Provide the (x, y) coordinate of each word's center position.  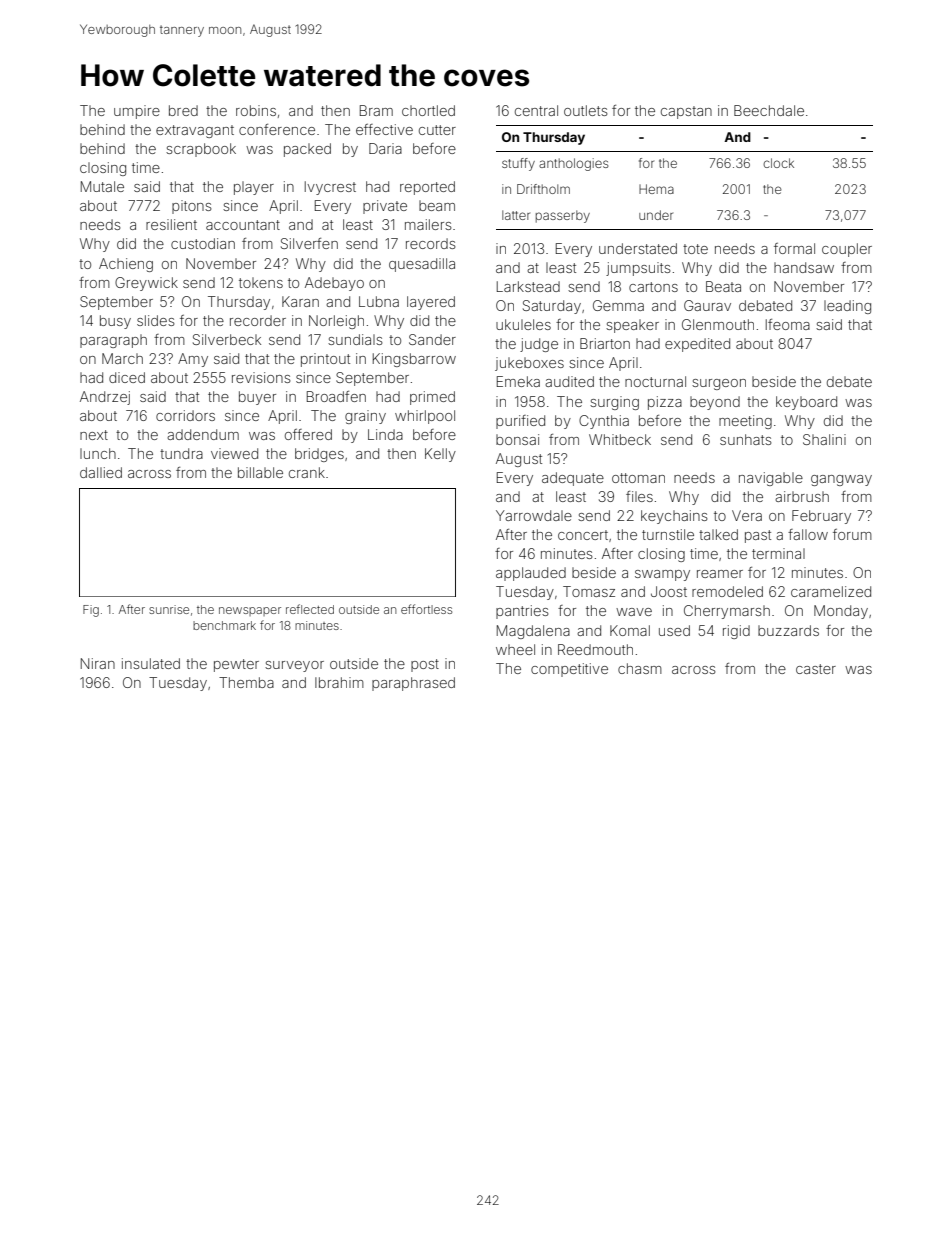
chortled (428, 110)
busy (115, 322)
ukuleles (523, 324)
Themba (246, 682)
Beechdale (769, 110)
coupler (847, 250)
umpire (137, 112)
